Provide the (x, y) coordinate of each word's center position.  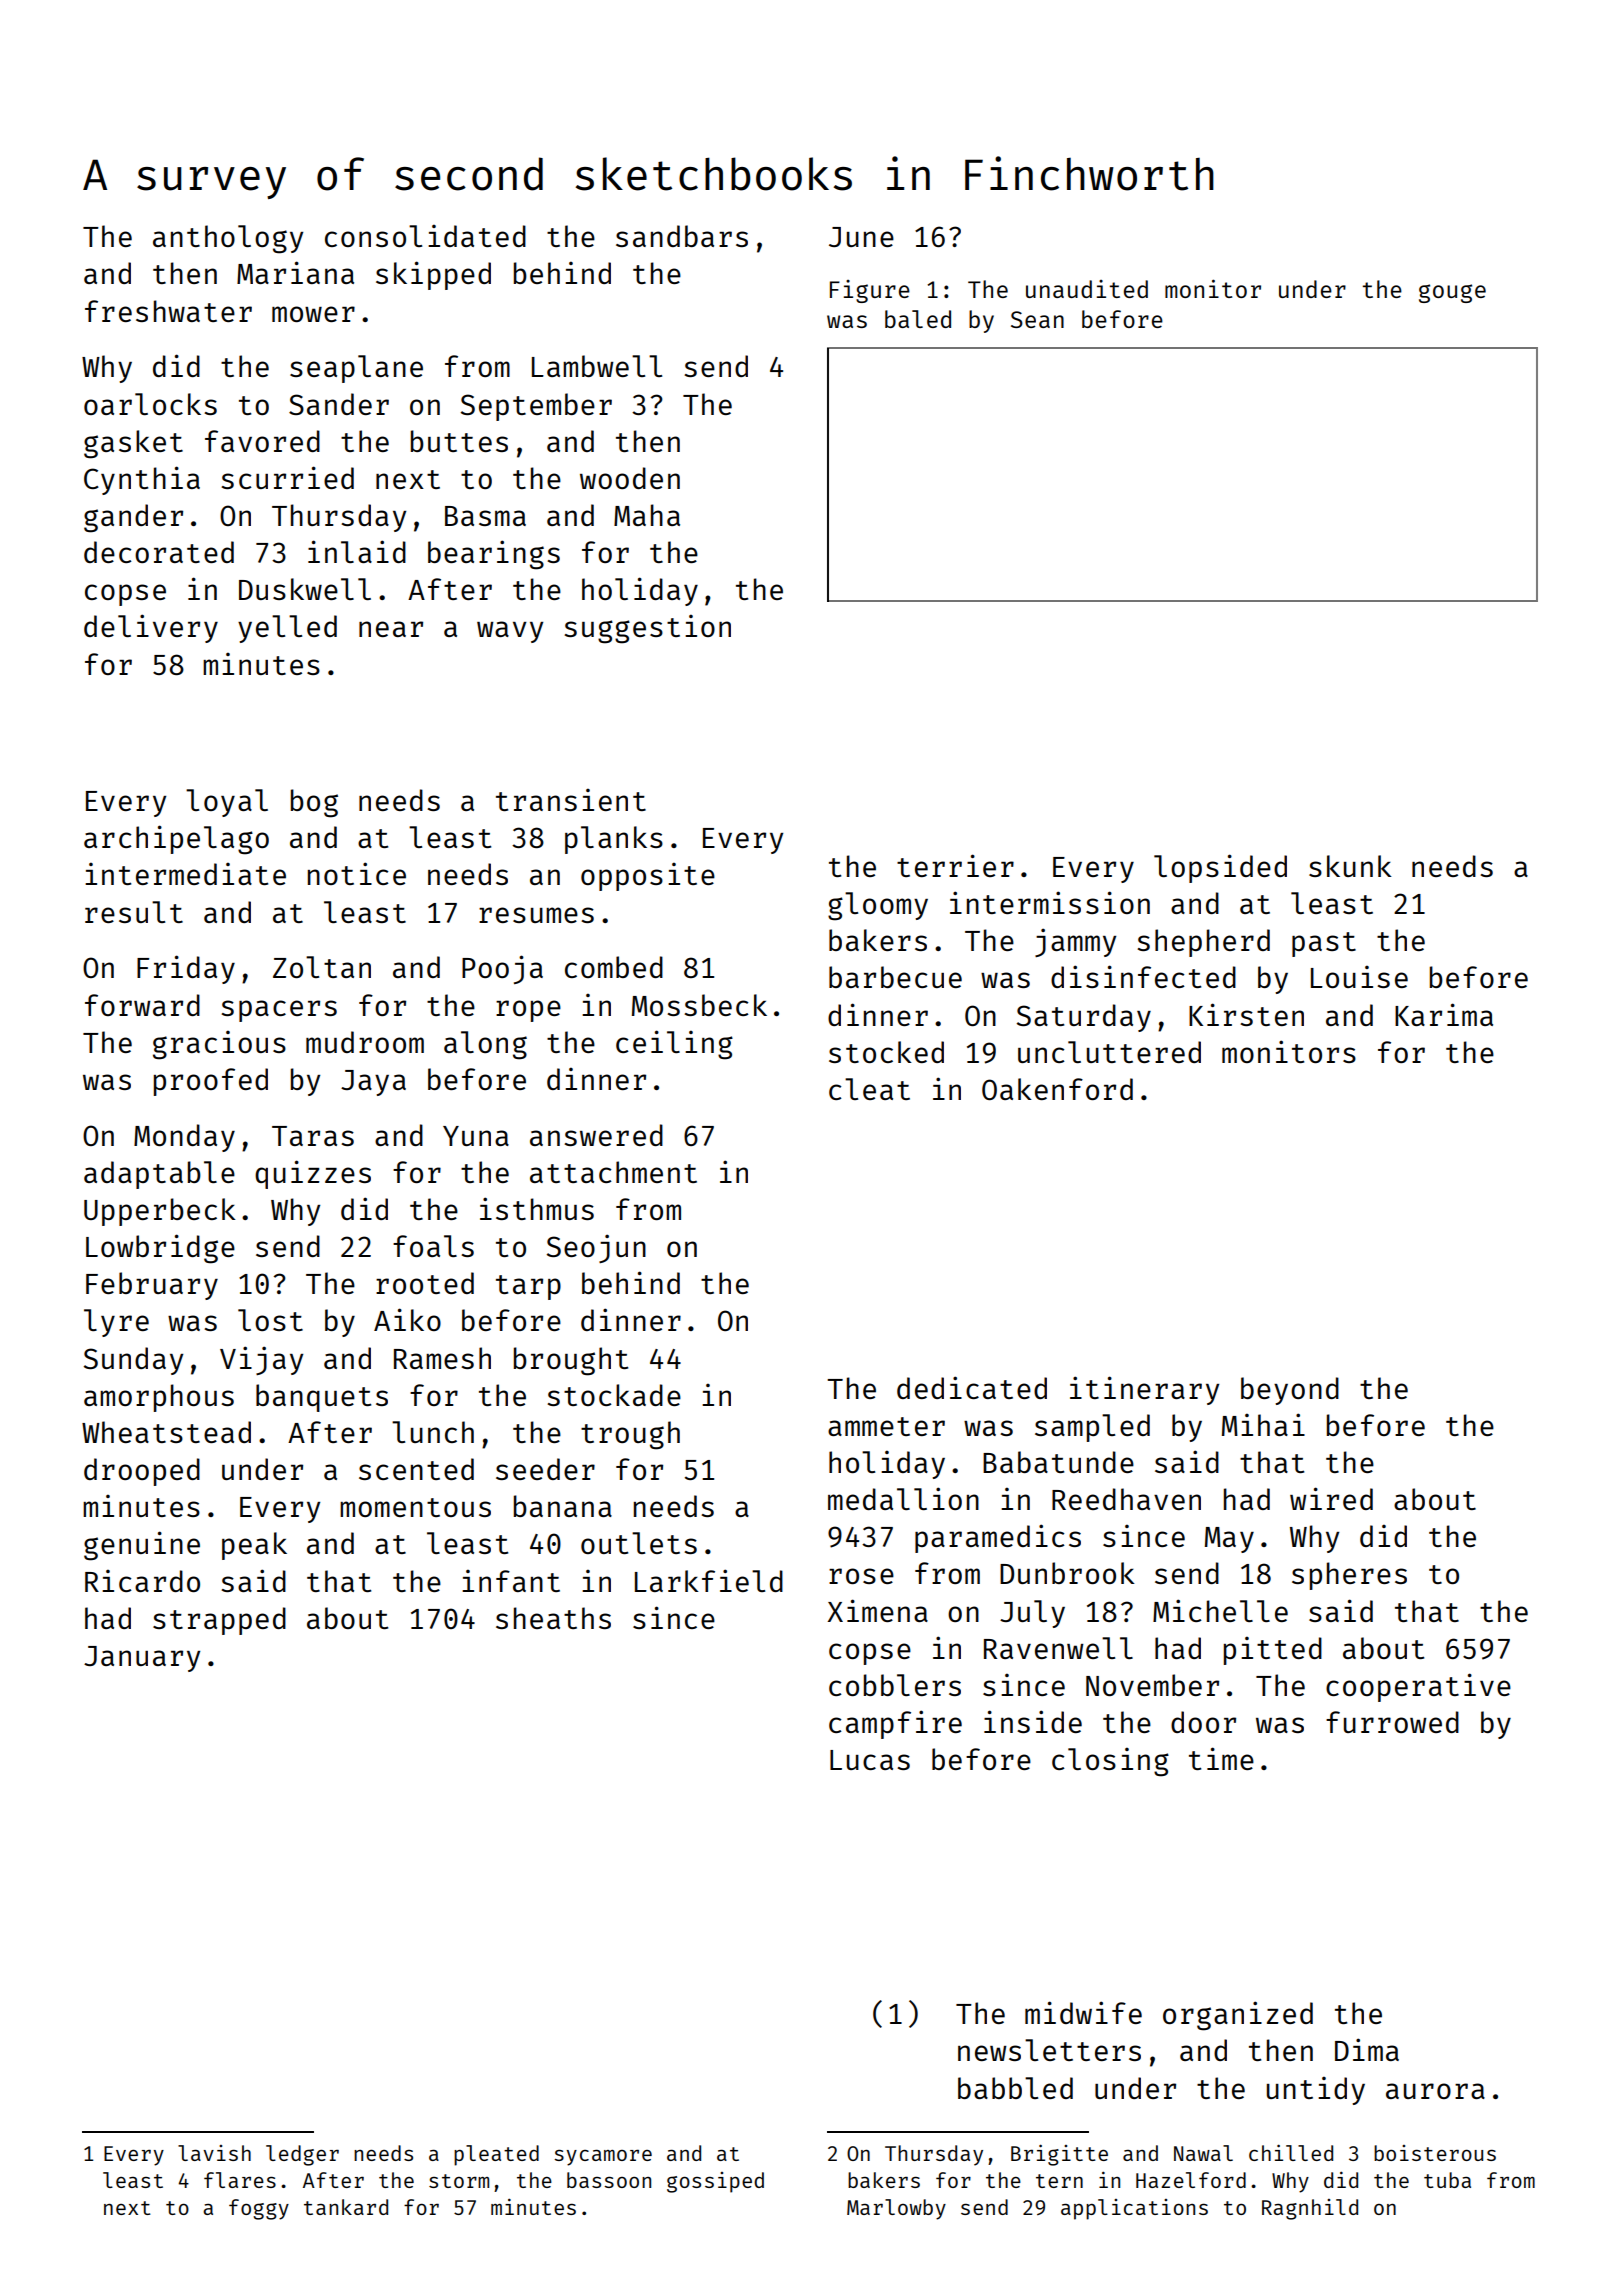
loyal (227, 803)
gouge (1452, 293)
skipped (433, 275)
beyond (1290, 1391)
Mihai (1263, 1424)
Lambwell (597, 366)
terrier (955, 865)
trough (630, 1435)
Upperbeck (160, 1212)
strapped (219, 1621)
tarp (528, 1287)
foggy (259, 2209)
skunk (1350, 866)
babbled (1015, 2088)
